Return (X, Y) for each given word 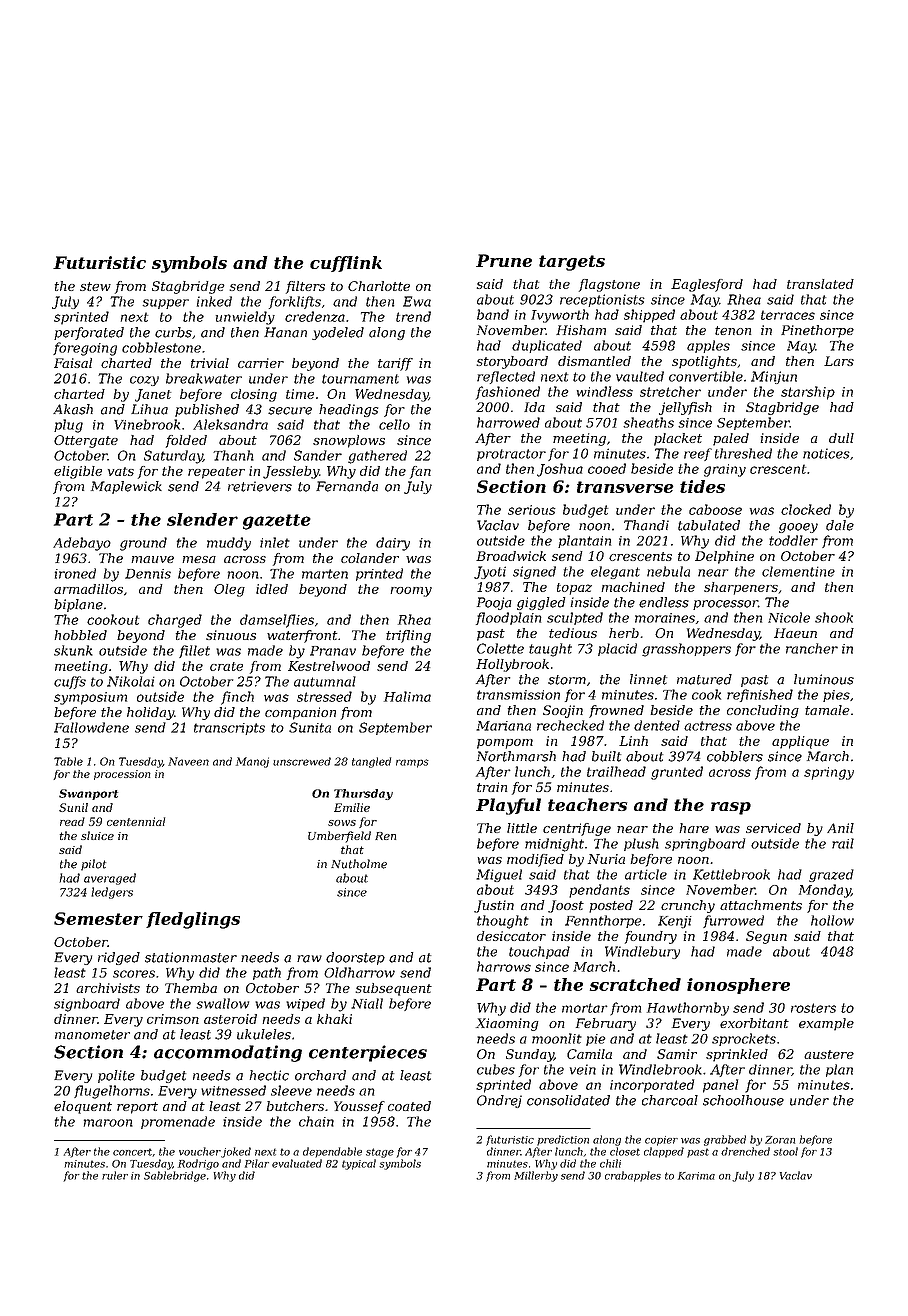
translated (820, 284)
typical (359, 1164)
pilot (93, 865)
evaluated (297, 1163)
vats (121, 471)
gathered (377, 457)
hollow (832, 920)
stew (95, 286)
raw (309, 959)
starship (808, 393)
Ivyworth (560, 316)
